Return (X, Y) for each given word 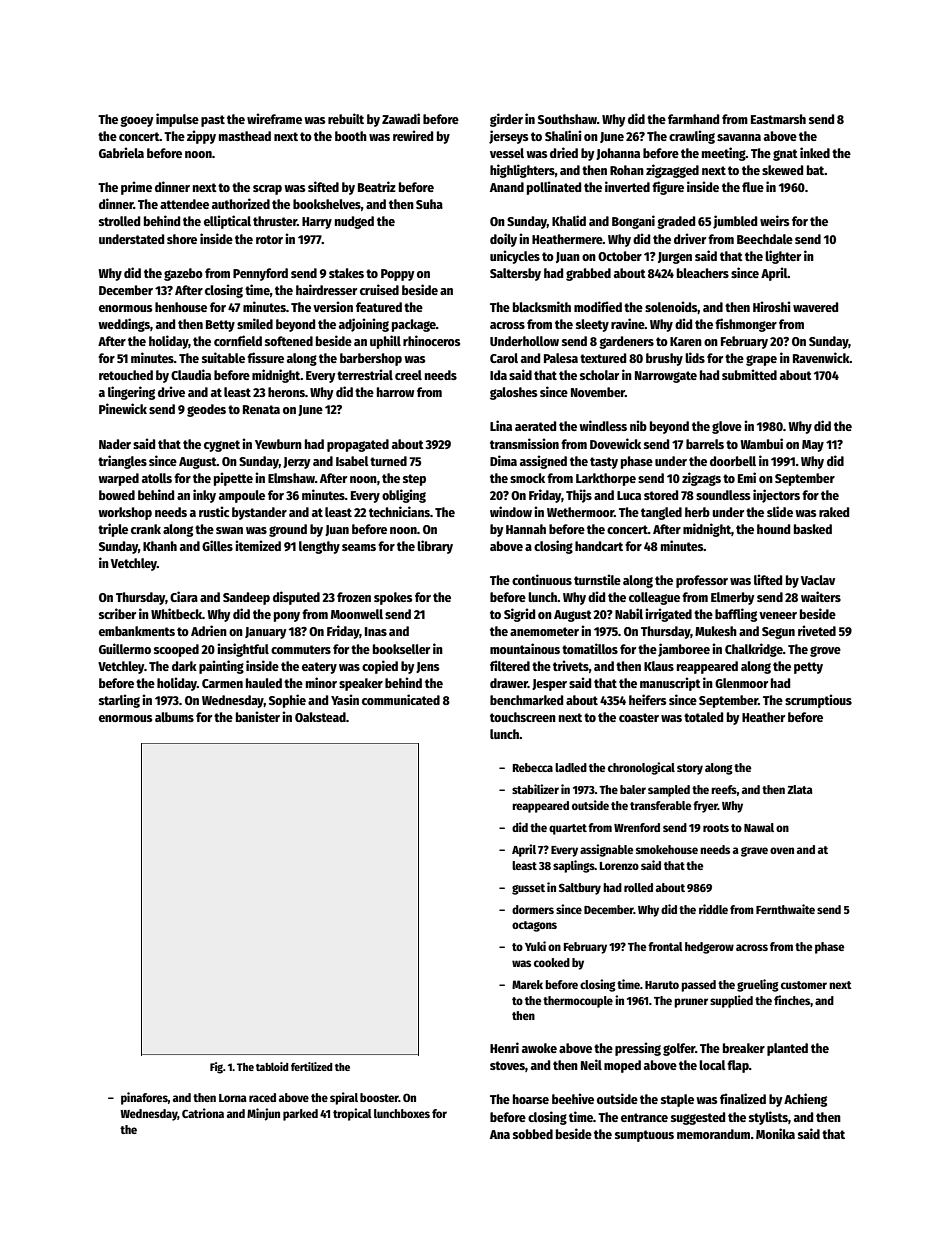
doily (503, 240)
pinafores (144, 1098)
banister (258, 716)
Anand (507, 187)
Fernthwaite (785, 909)
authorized (241, 203)
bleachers (703, 273)
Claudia (191, 374)
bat (816, 170)
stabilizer (535, 789)
